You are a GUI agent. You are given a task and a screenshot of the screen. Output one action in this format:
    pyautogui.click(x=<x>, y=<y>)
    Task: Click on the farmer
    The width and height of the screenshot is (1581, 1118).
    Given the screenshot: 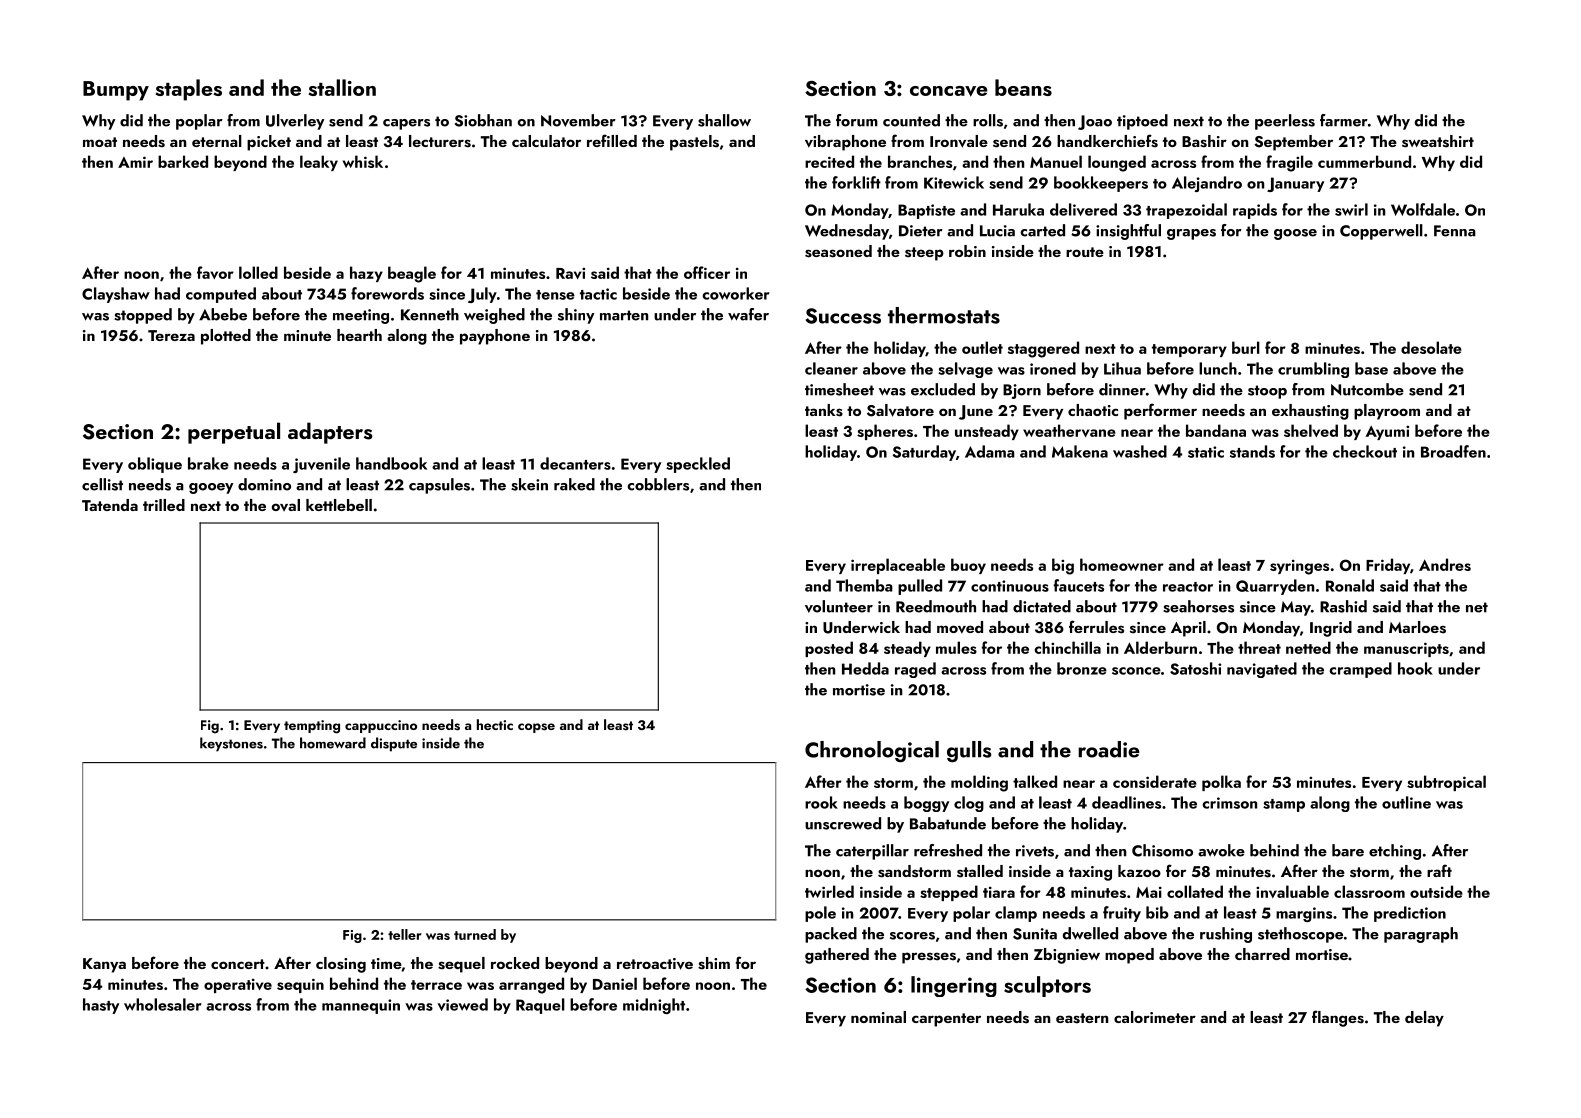 What is the action you would take?
    pyautogui.click(x=1344, y=120)
